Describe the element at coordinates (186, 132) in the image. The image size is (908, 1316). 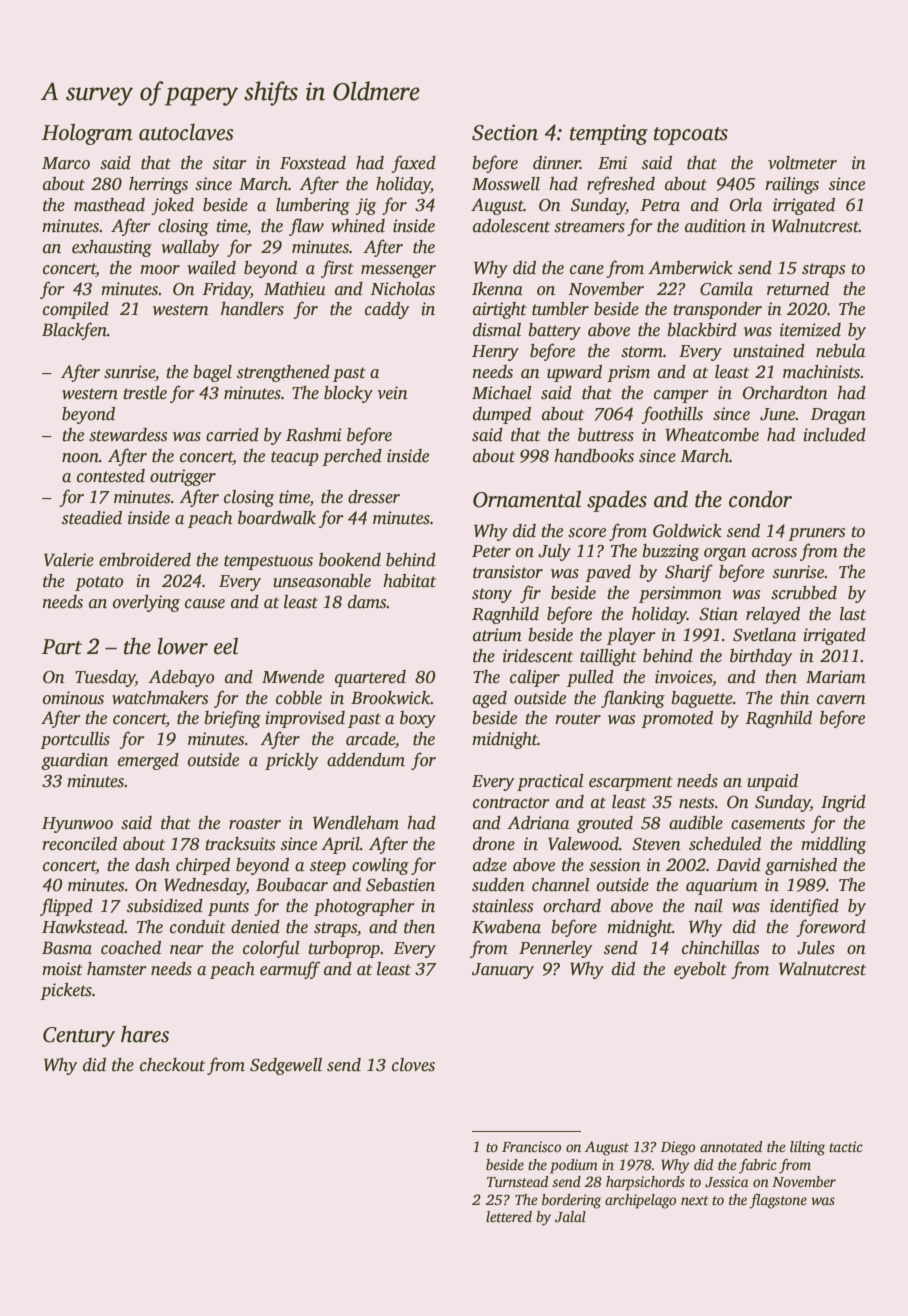
I see `autoclaves` at that location.
